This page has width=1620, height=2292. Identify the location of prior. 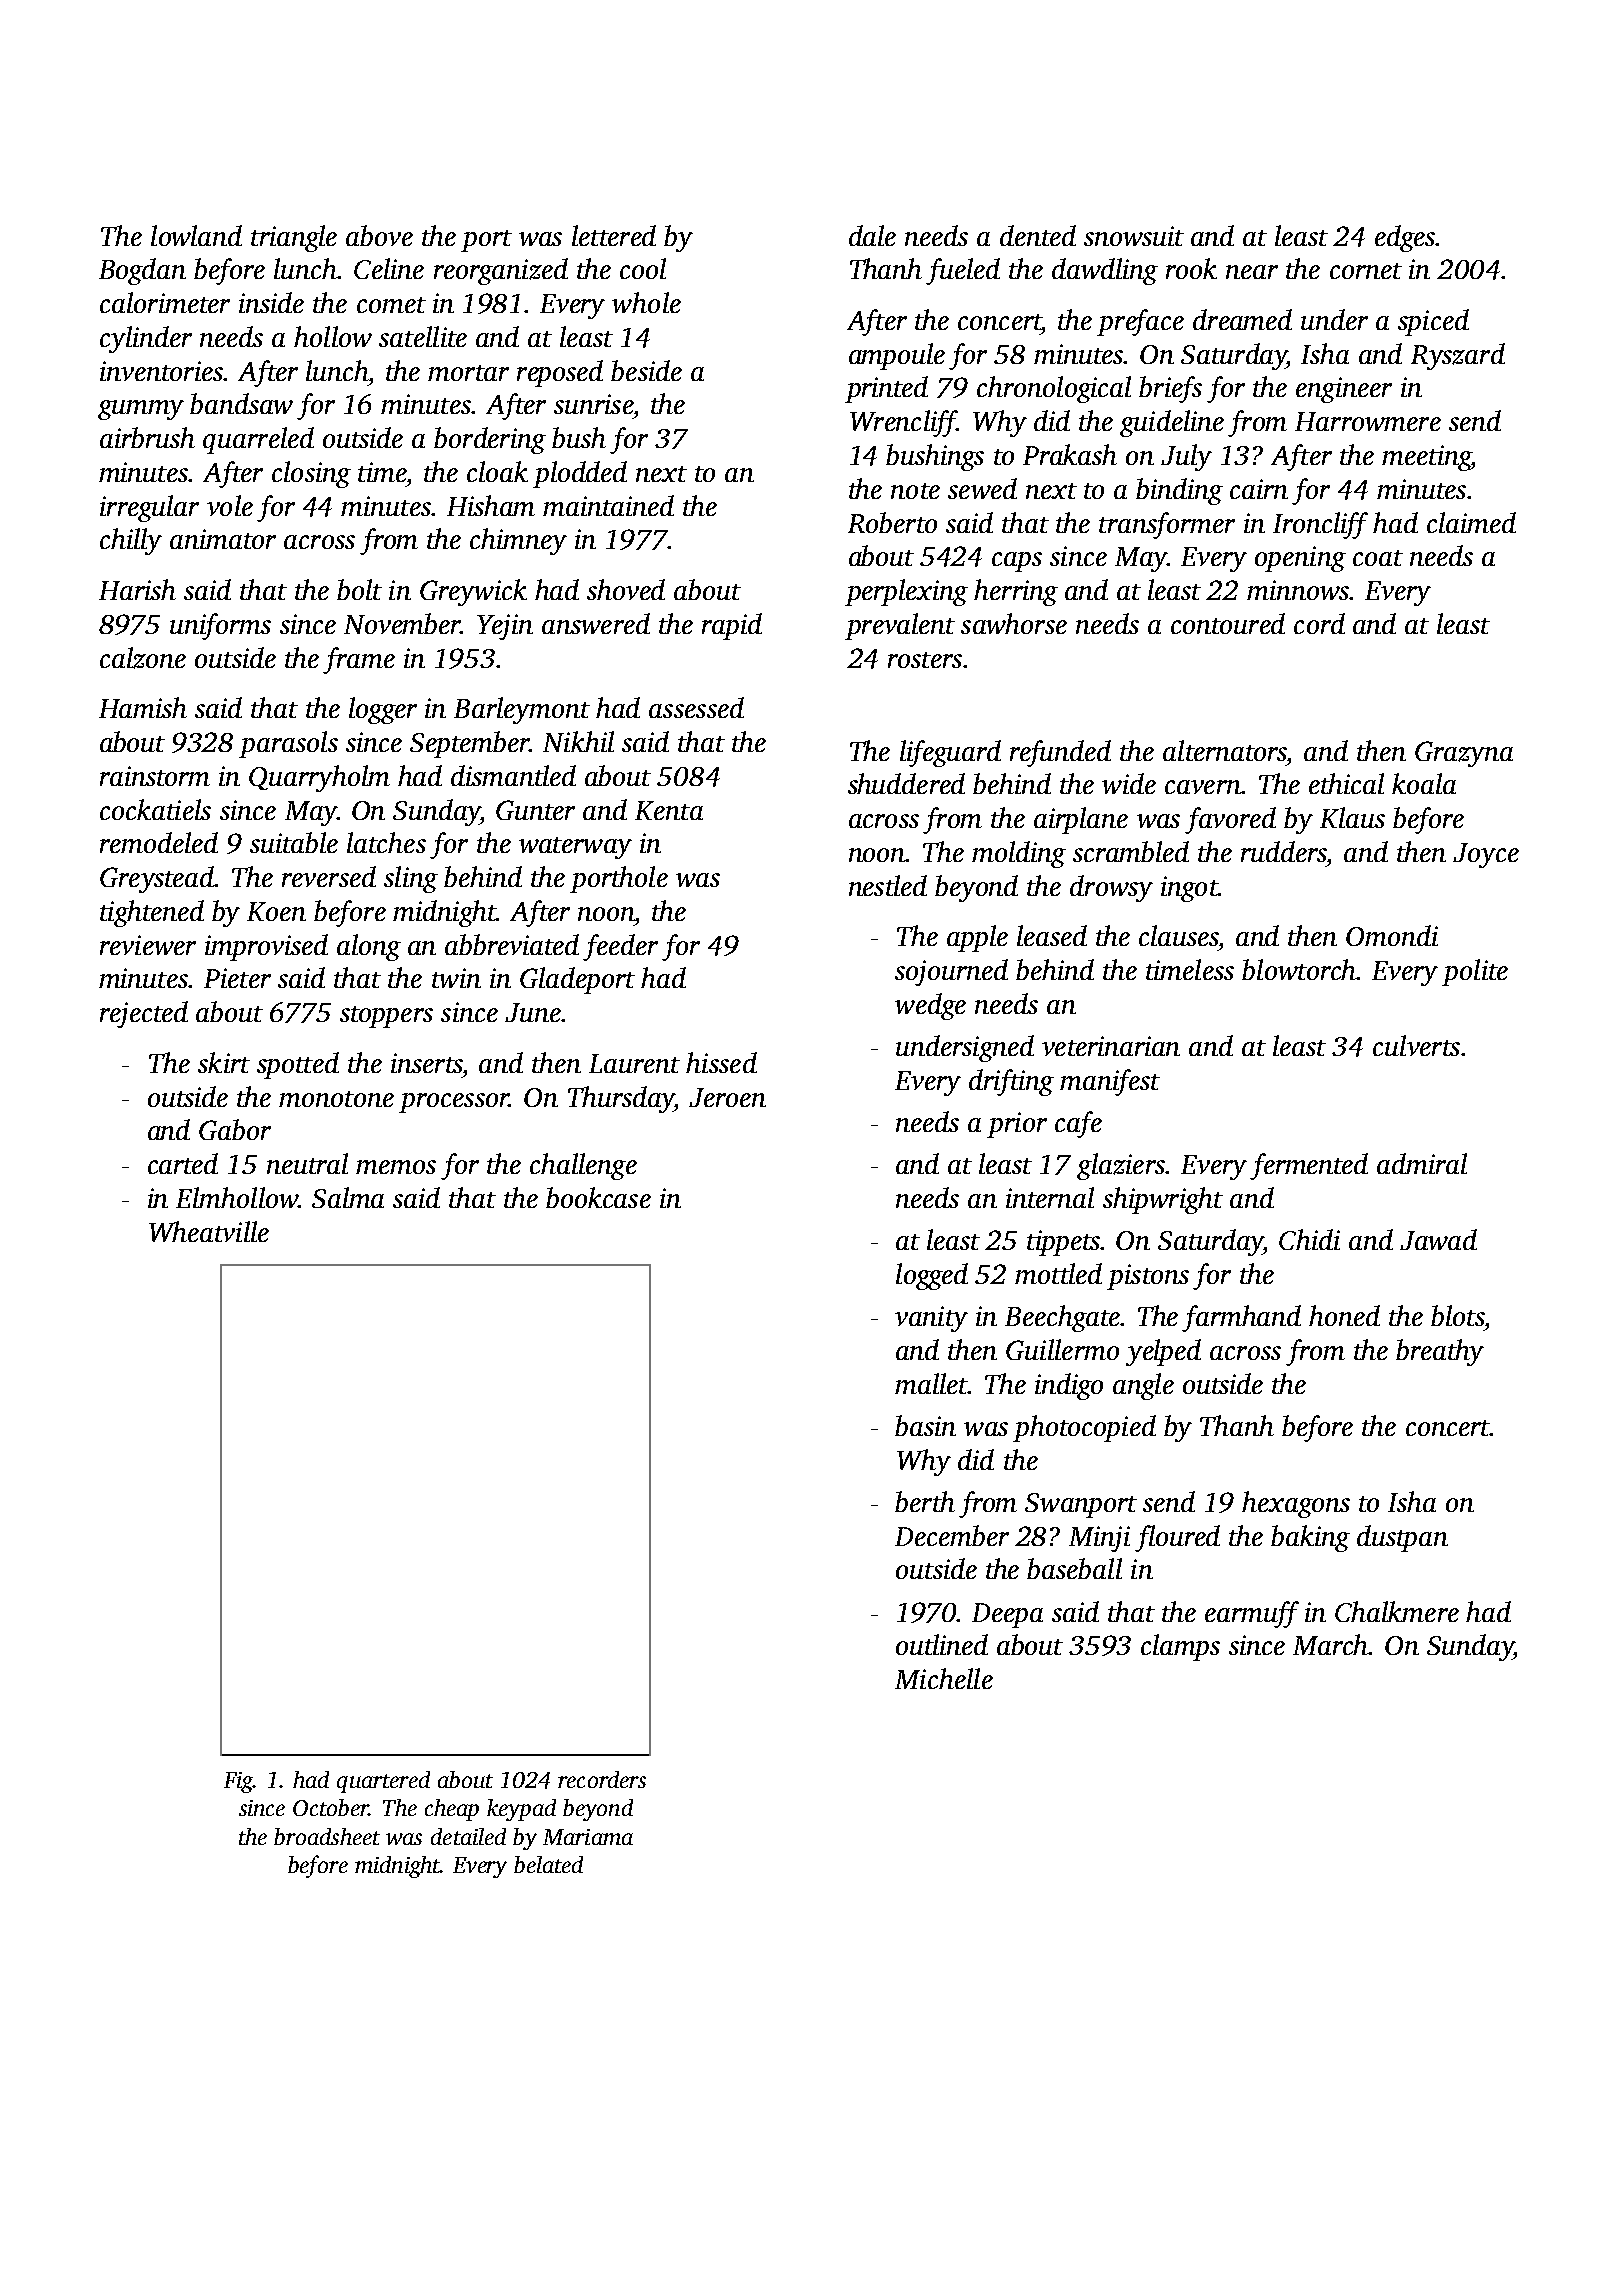
(1017, 1125).
